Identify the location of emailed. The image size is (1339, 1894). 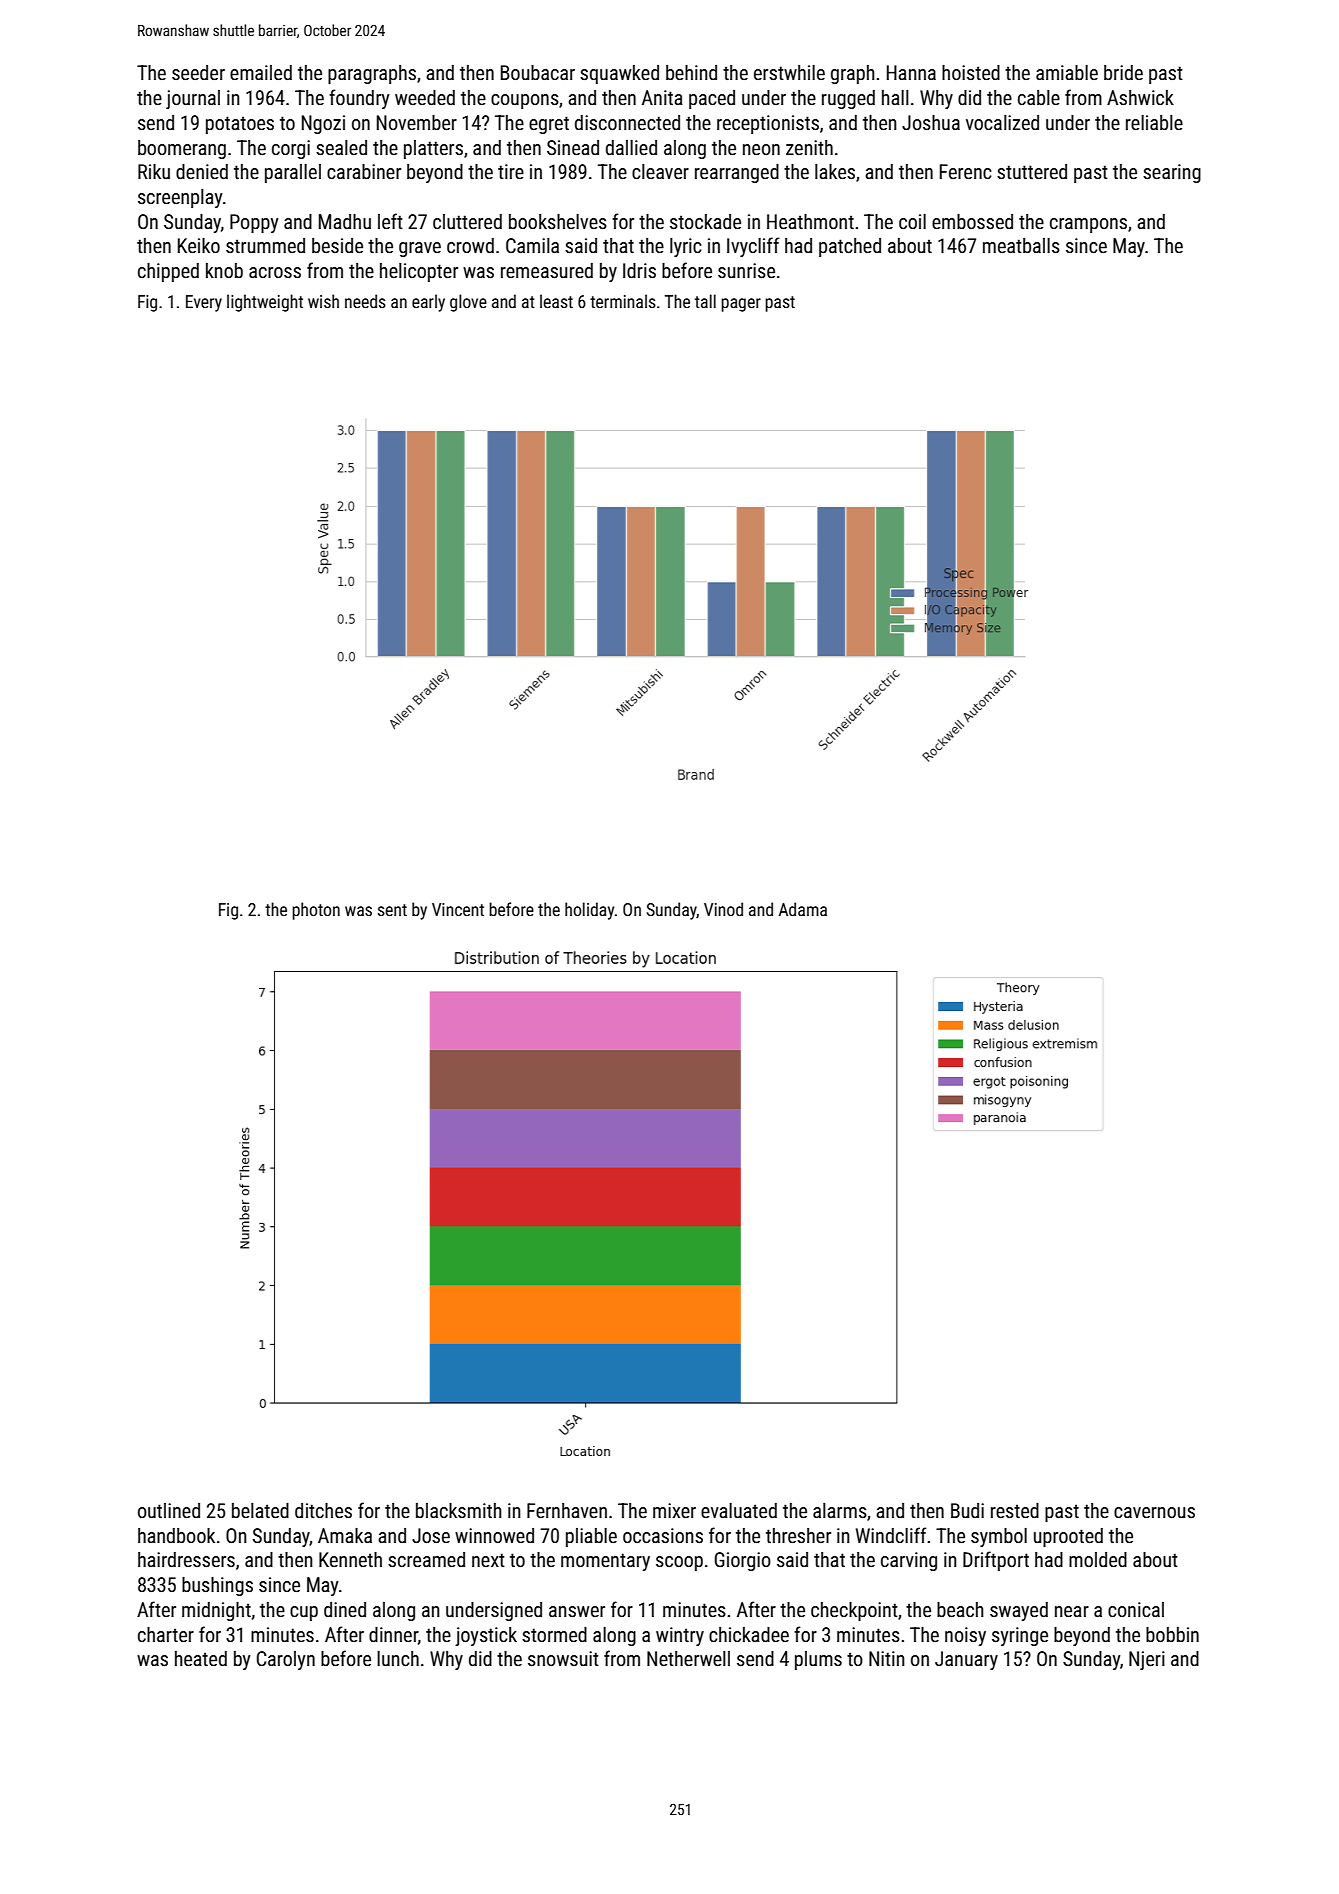
(261, 72).
